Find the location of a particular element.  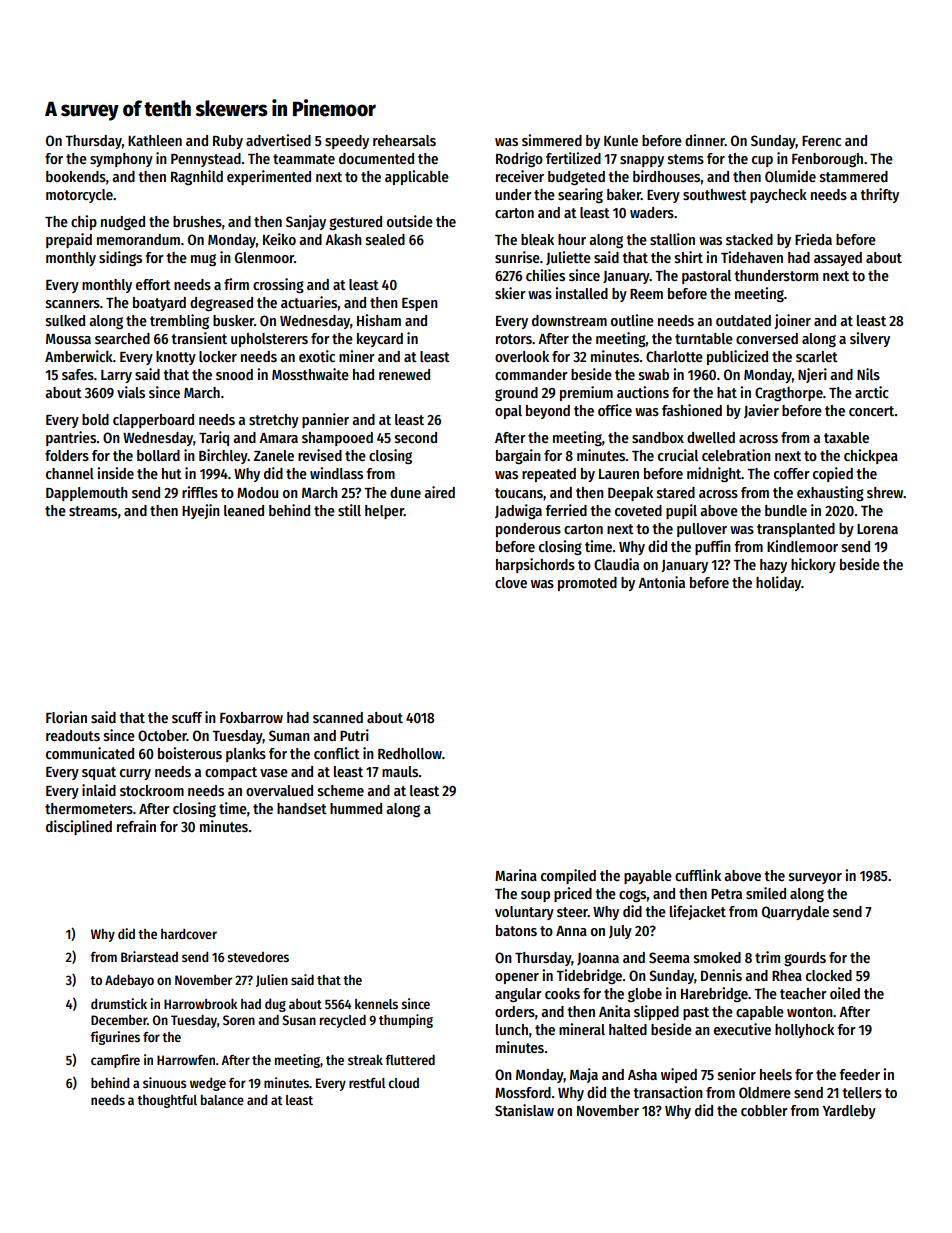

aired is located at coordinates (439, 492).
